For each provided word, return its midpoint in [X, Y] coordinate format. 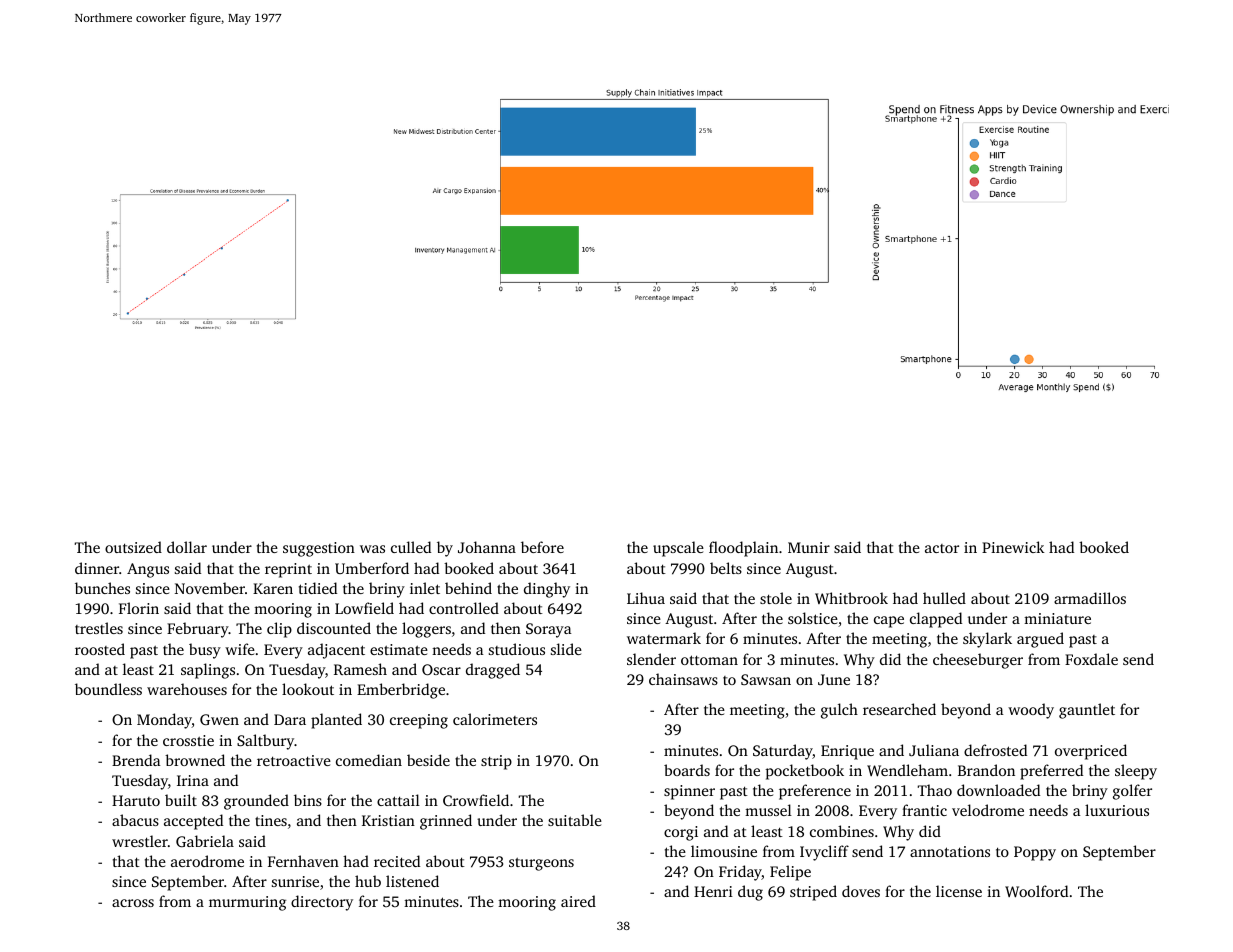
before [542, 547]
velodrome [988, 810]
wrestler [140, 841]
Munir [809, 547]
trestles [99, 628]
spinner [689, 792]
